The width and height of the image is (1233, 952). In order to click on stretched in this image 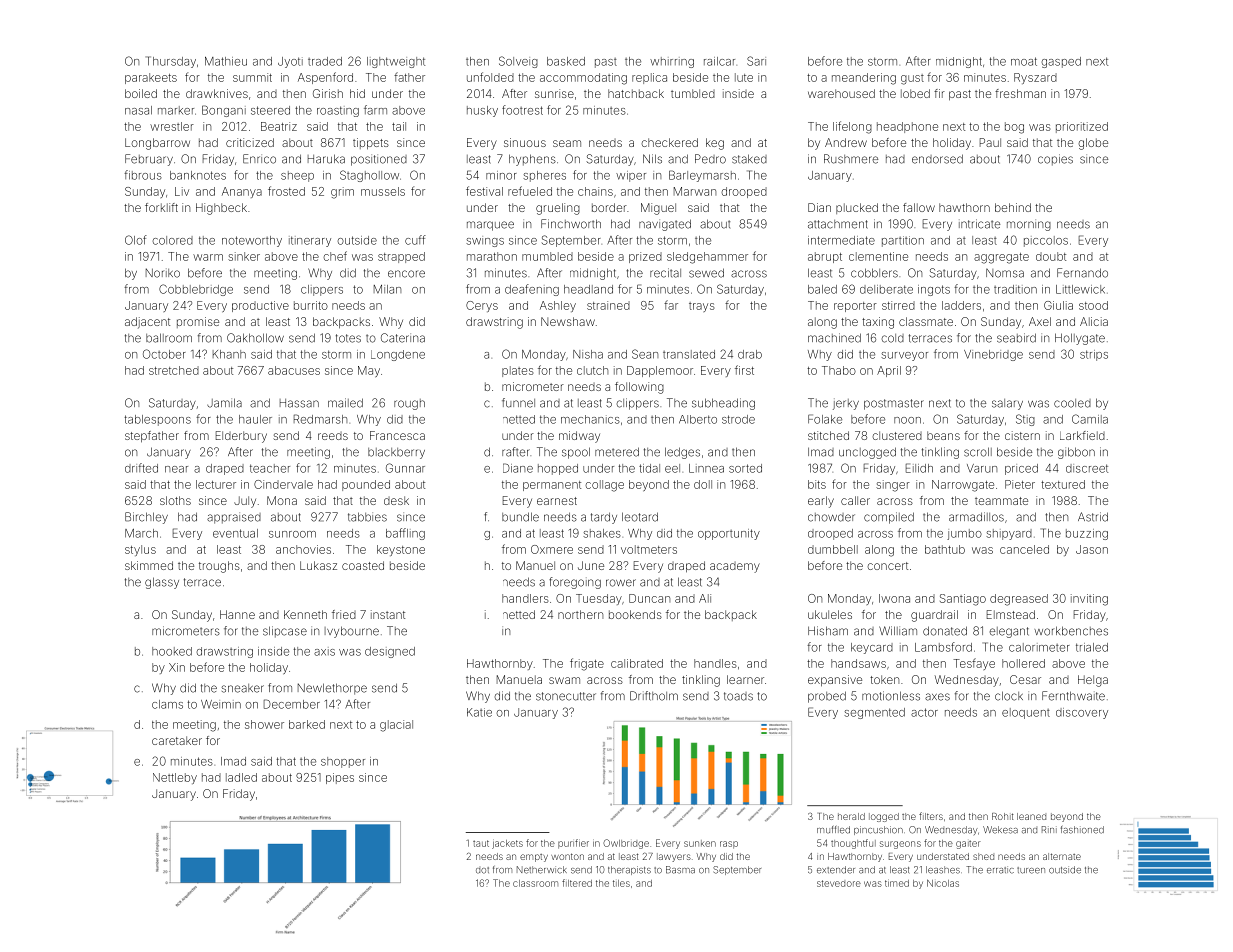, I will do `click(174, 370)`.
